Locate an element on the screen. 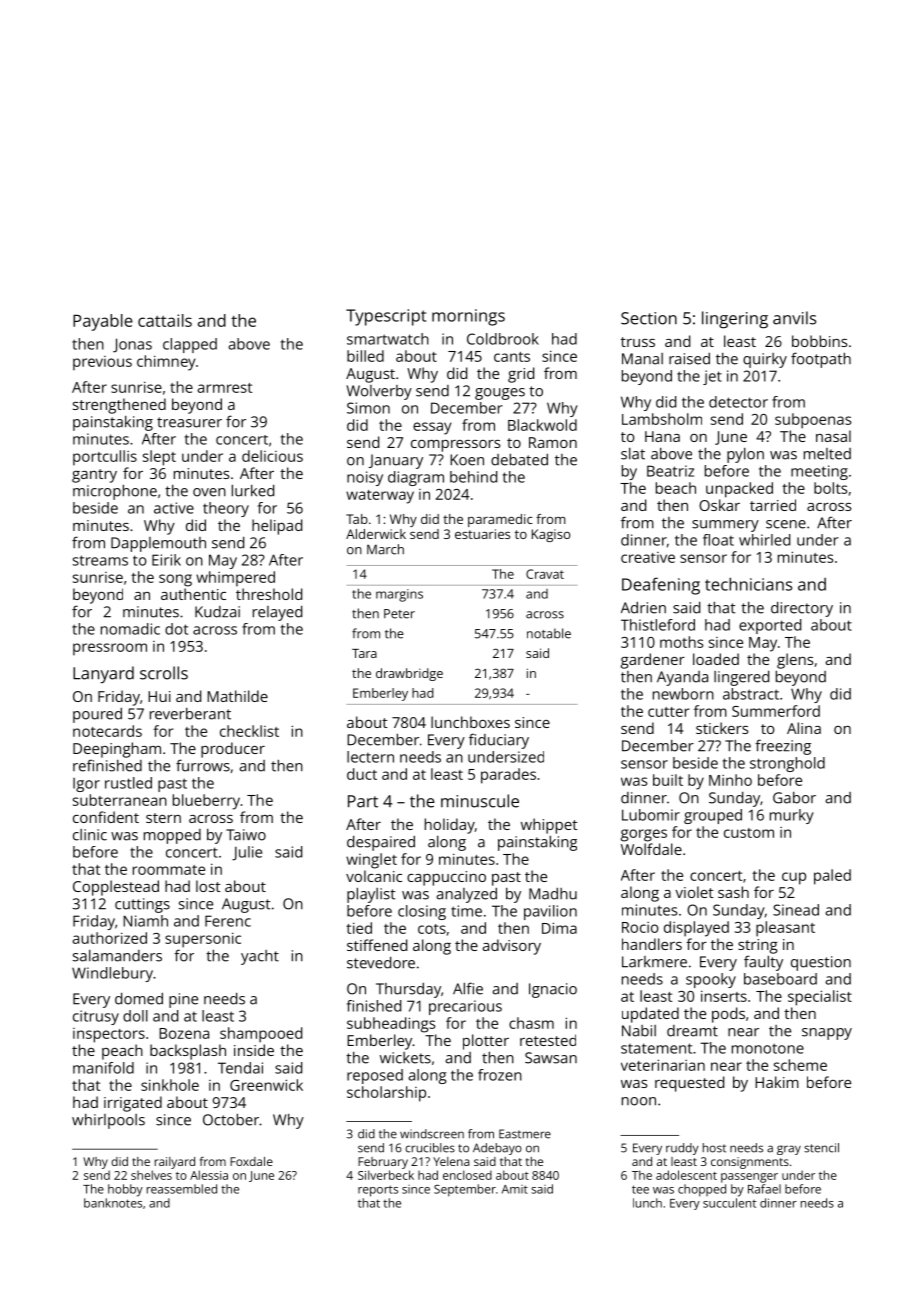 Image resolution: width=924 pixels, height=1308 pixels. Kagiso is located at coordinates (551, 535).
